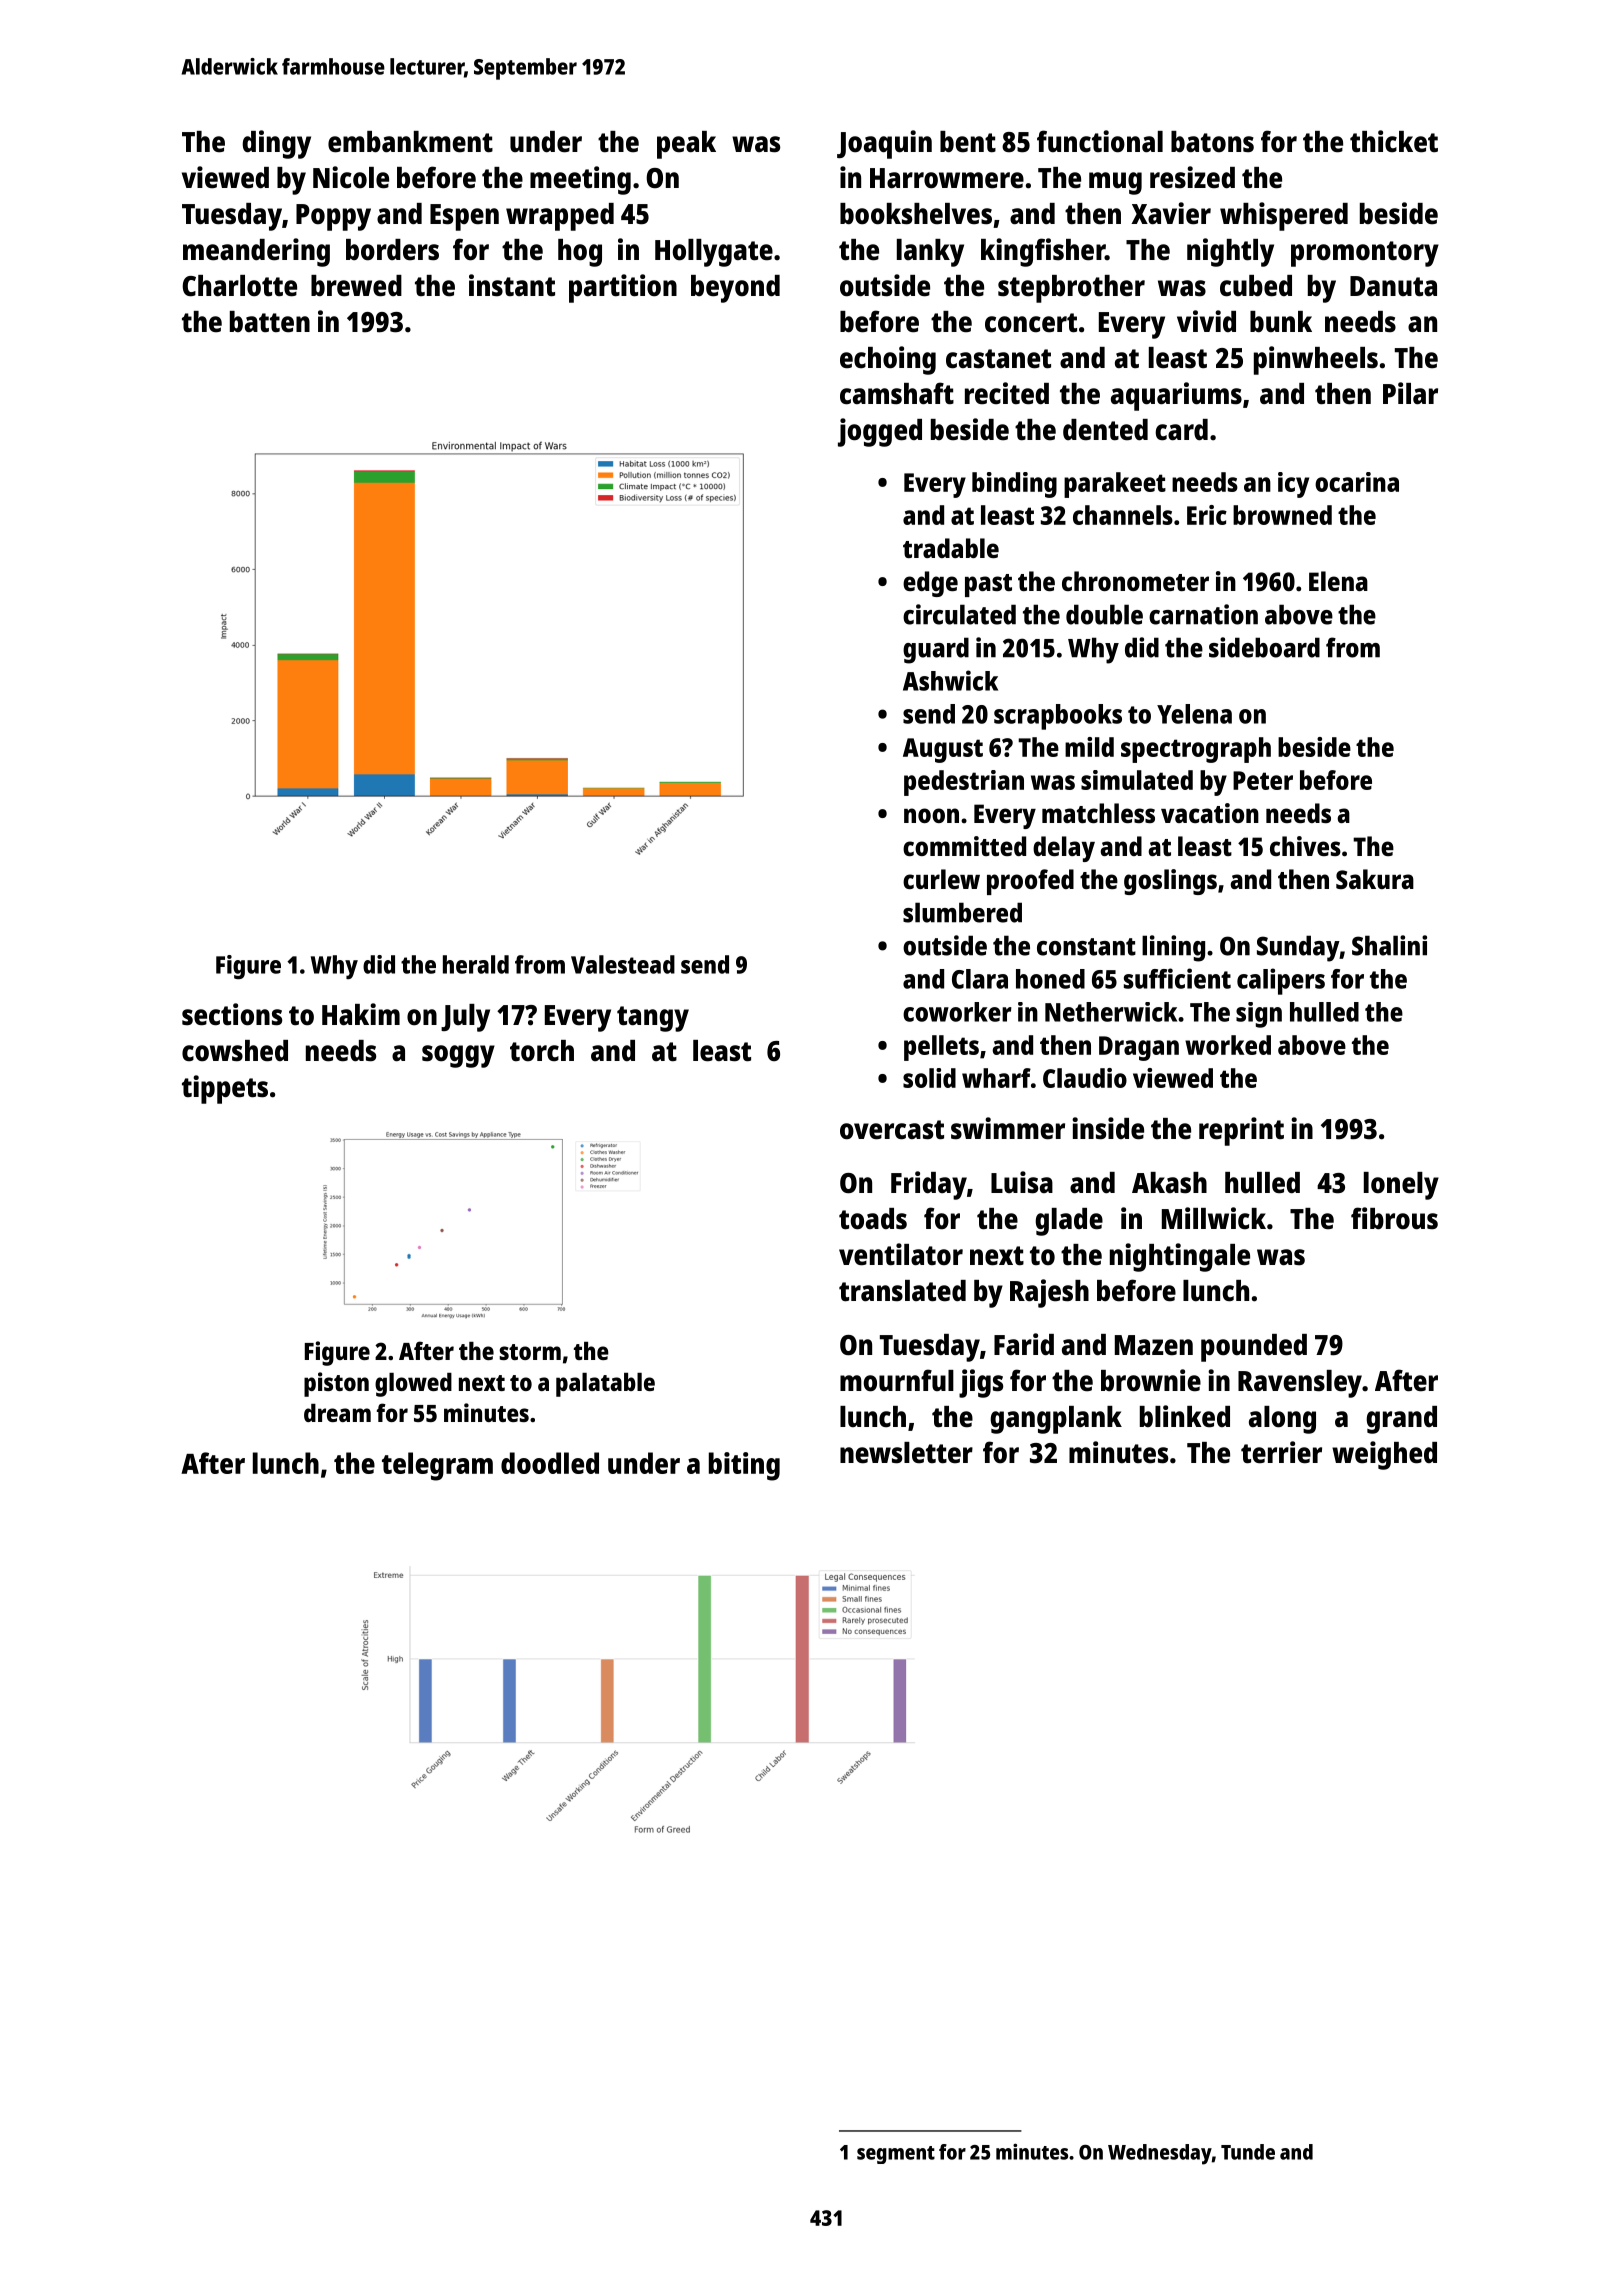 Image resolution: width=1620 pixels, height=2292 pixels. What do you see at coordinates (1264, 647) in the screenshot?
I see `sideboard` at bounding box center [1264, 647].
